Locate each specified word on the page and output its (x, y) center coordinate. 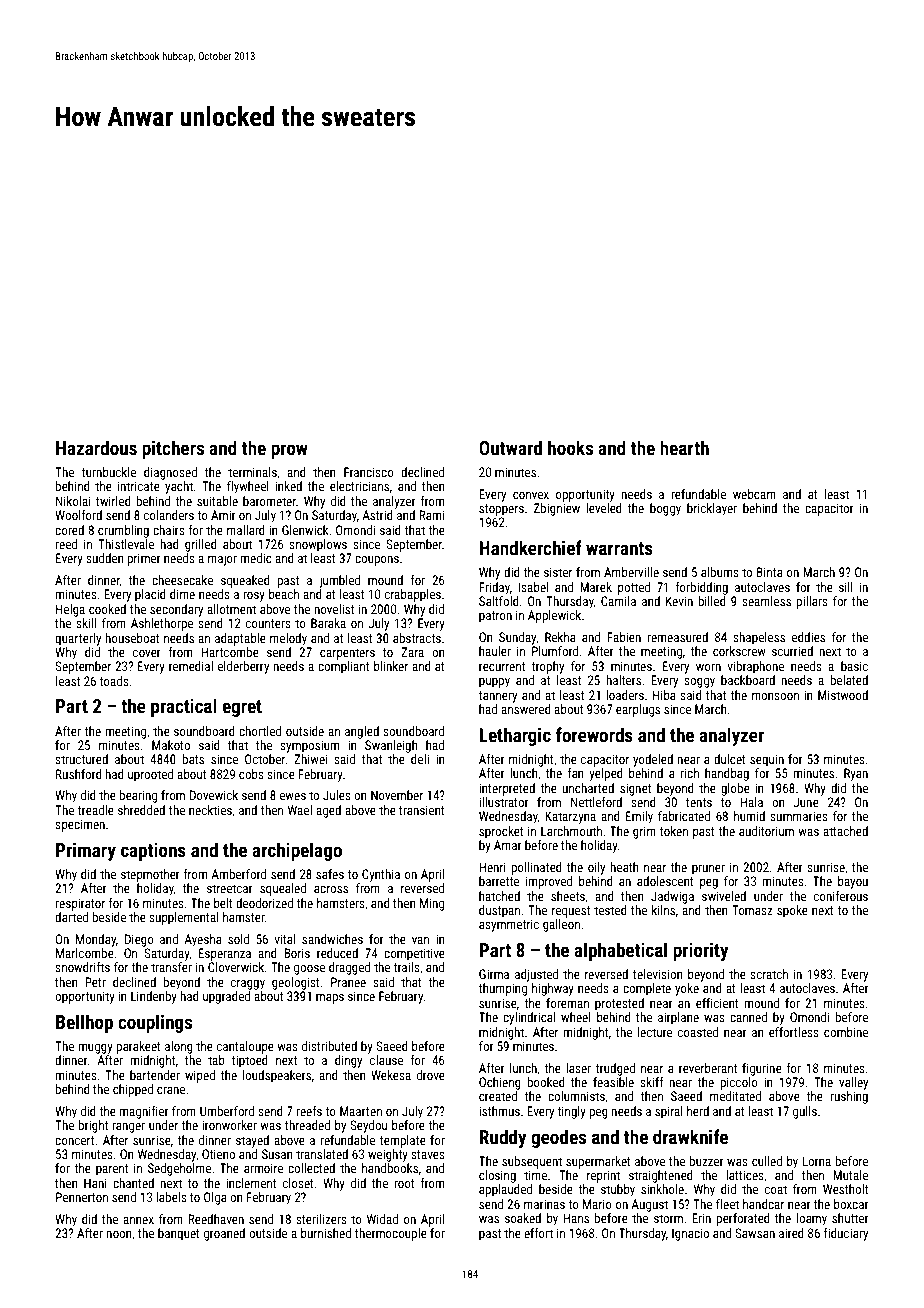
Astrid (377, 515)
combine (846, 1032)
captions (153, 852)
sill (846, 587)
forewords (594, 734)
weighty (388, 1155)
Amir (223, 515)
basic (854, 666)
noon (119, 1234)
